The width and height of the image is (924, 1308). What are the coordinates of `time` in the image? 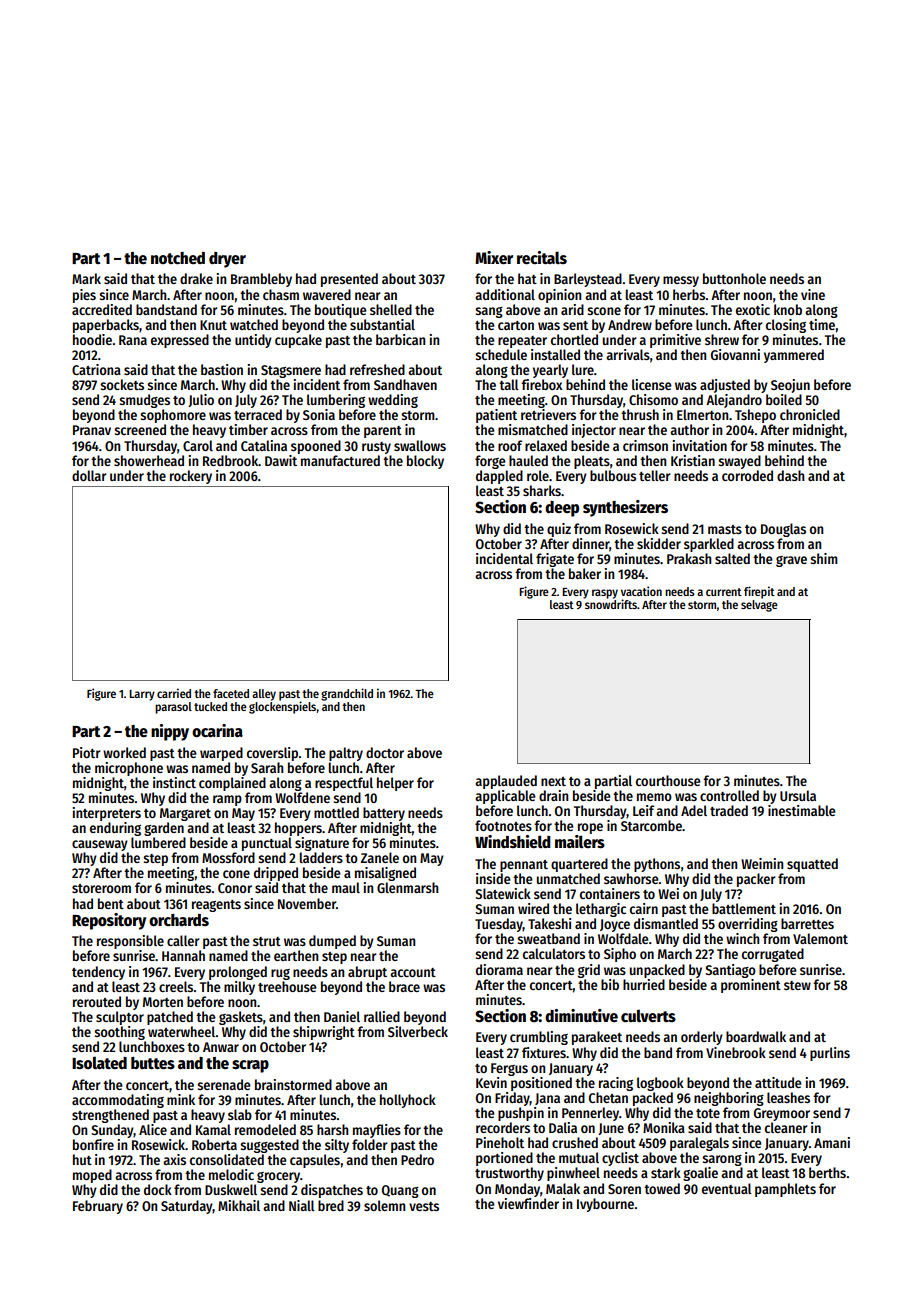 It's located at (822, 324).
